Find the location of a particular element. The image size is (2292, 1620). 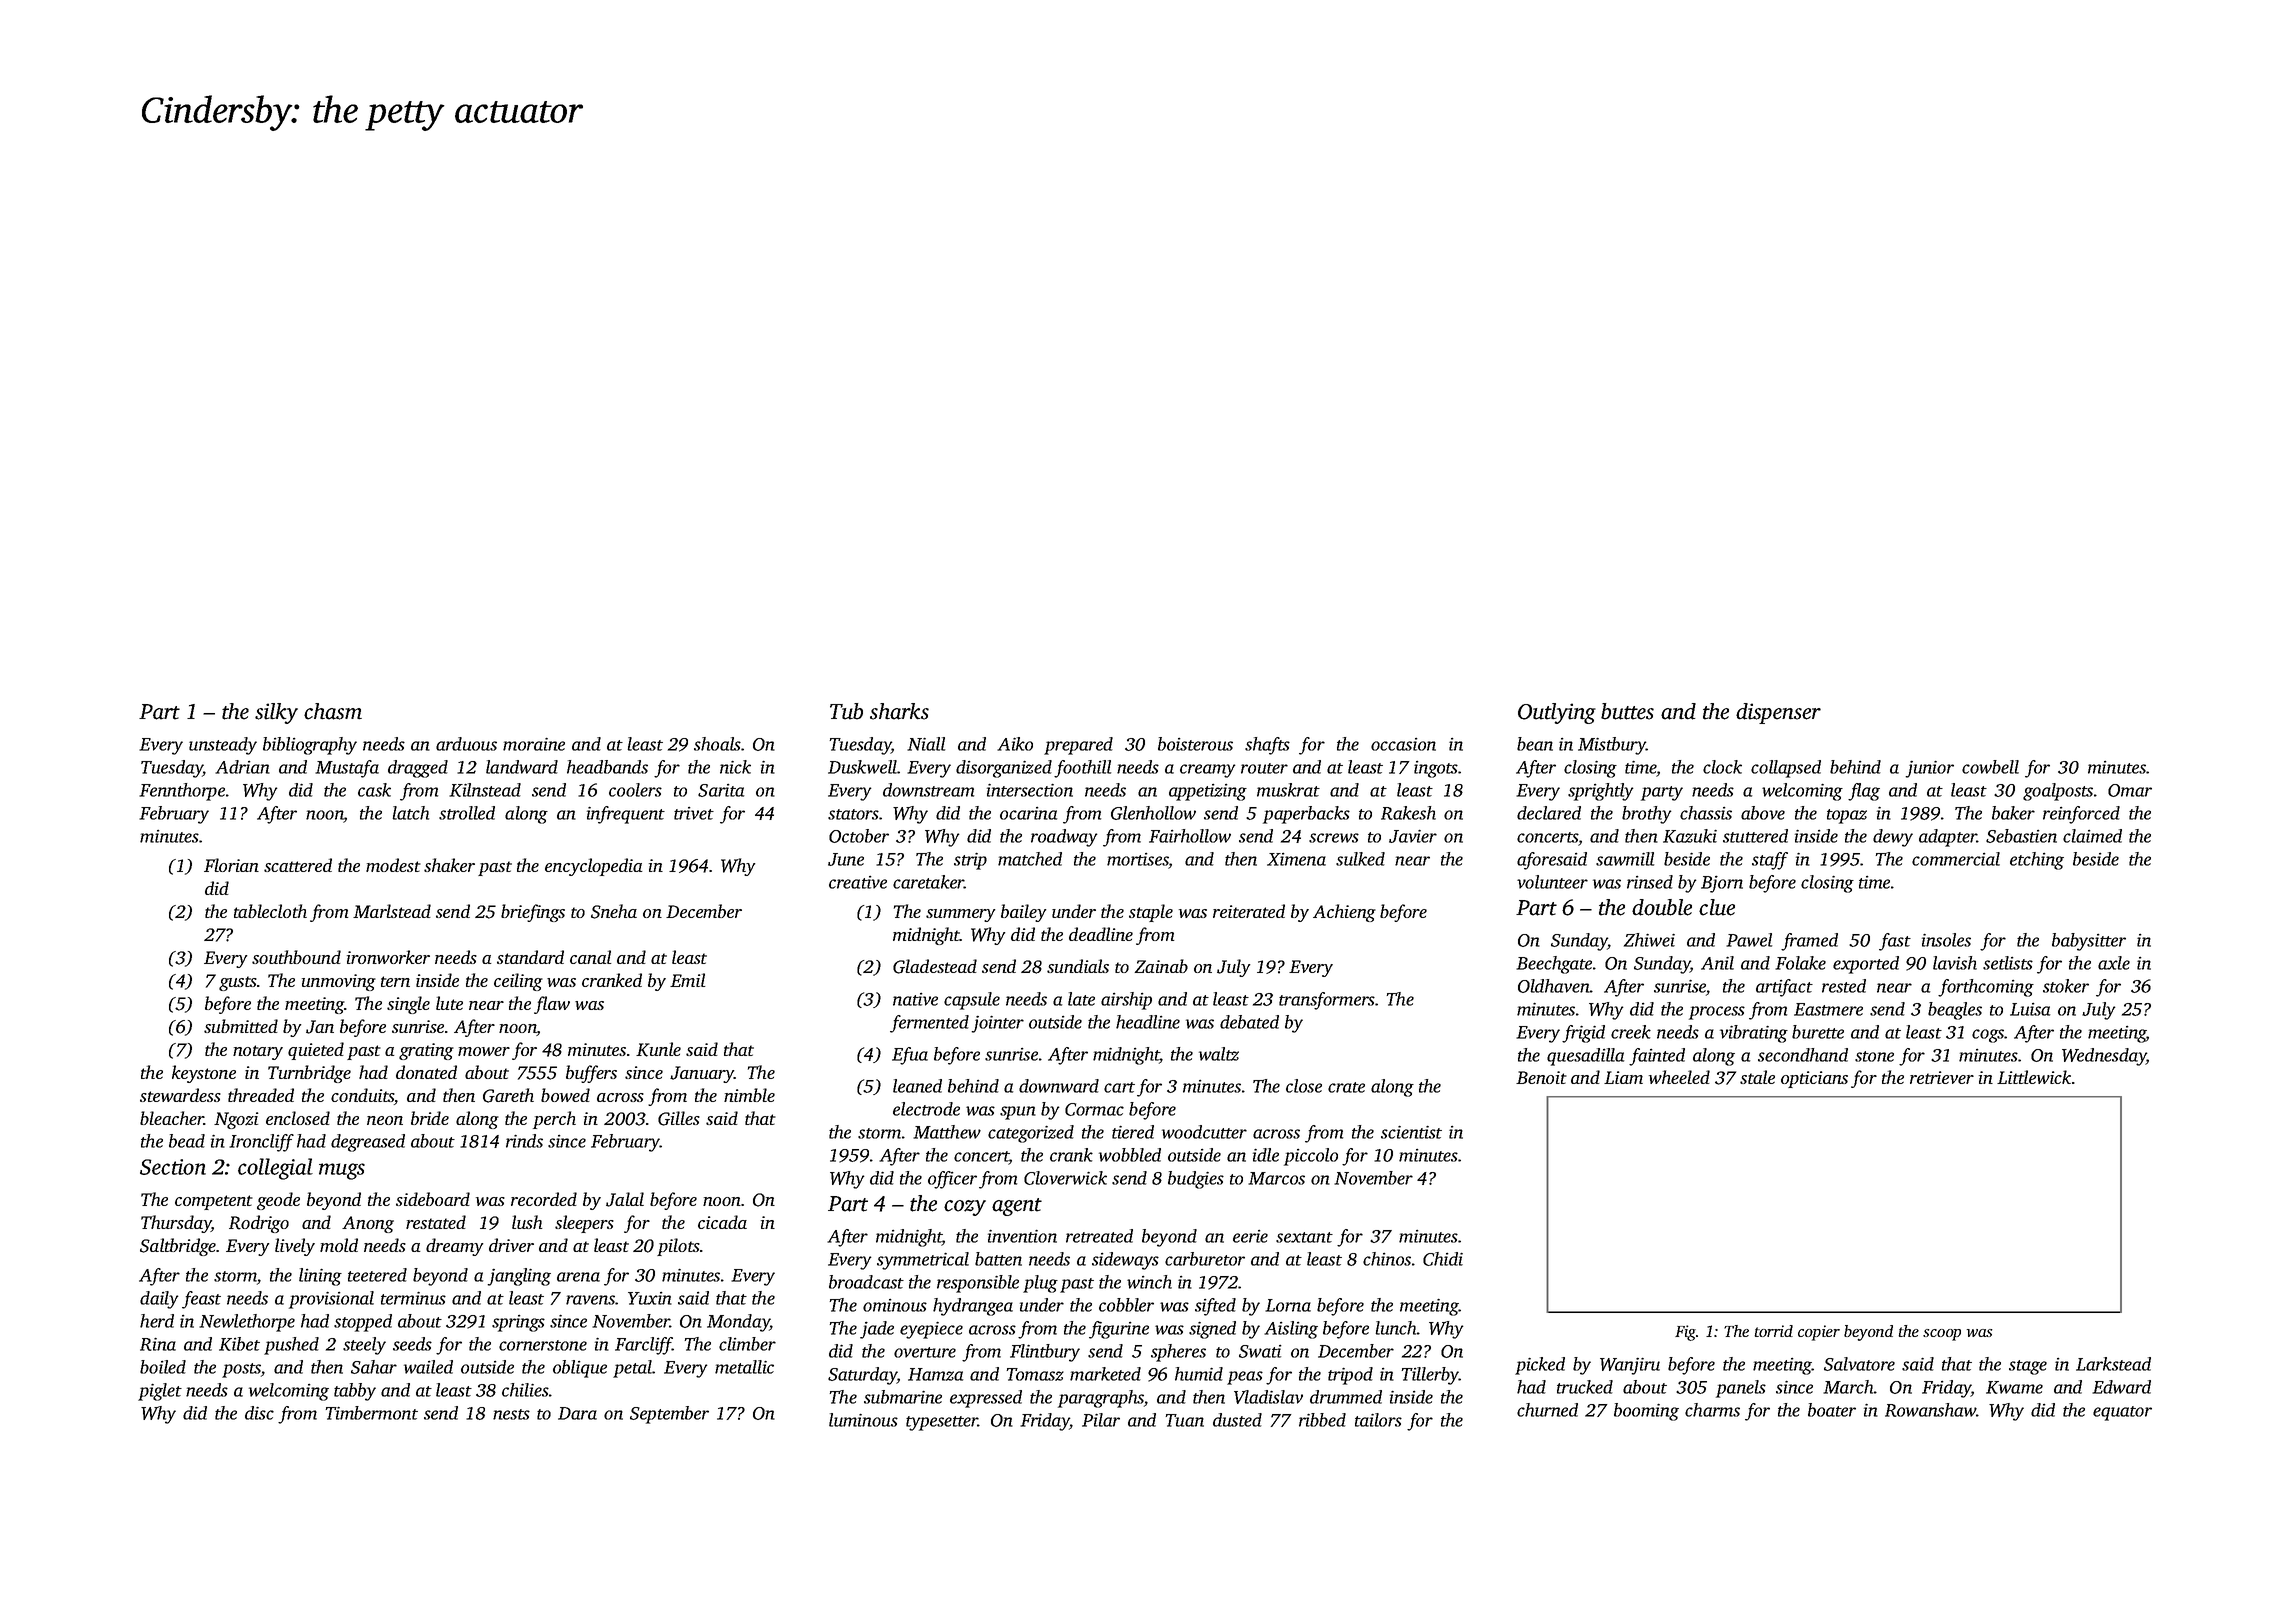

bibliography is located at coordinates (310, 746).
